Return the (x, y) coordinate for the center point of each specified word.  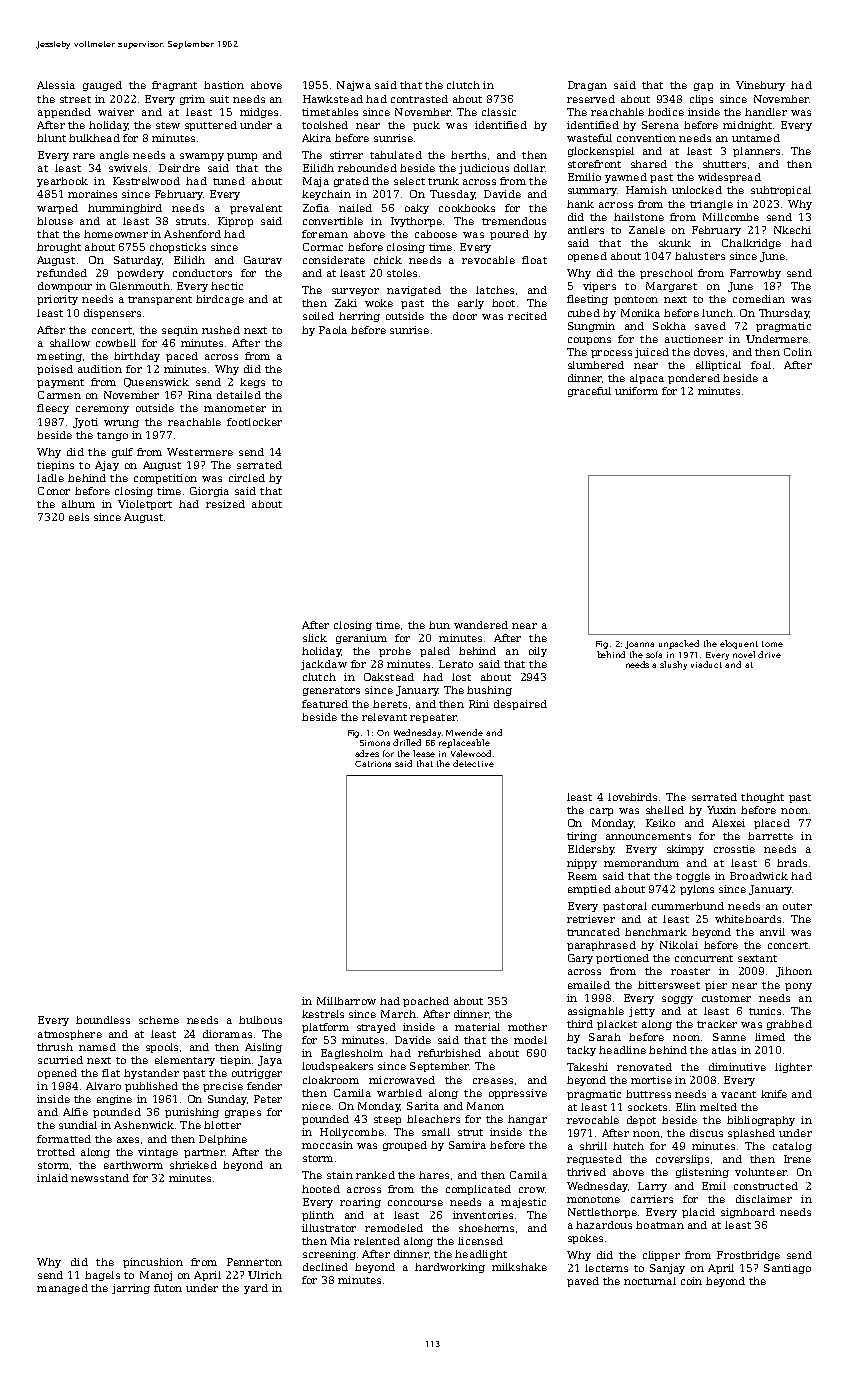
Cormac (323, 247)
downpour (65, 287)
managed (62, 1289)
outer (797, 906)
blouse (55, 221)
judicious (484, 169)
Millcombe (731, 217)
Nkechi (792, 230)
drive (769, 654)
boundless (103, 1020)
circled (247, 478)
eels (79, 517)
